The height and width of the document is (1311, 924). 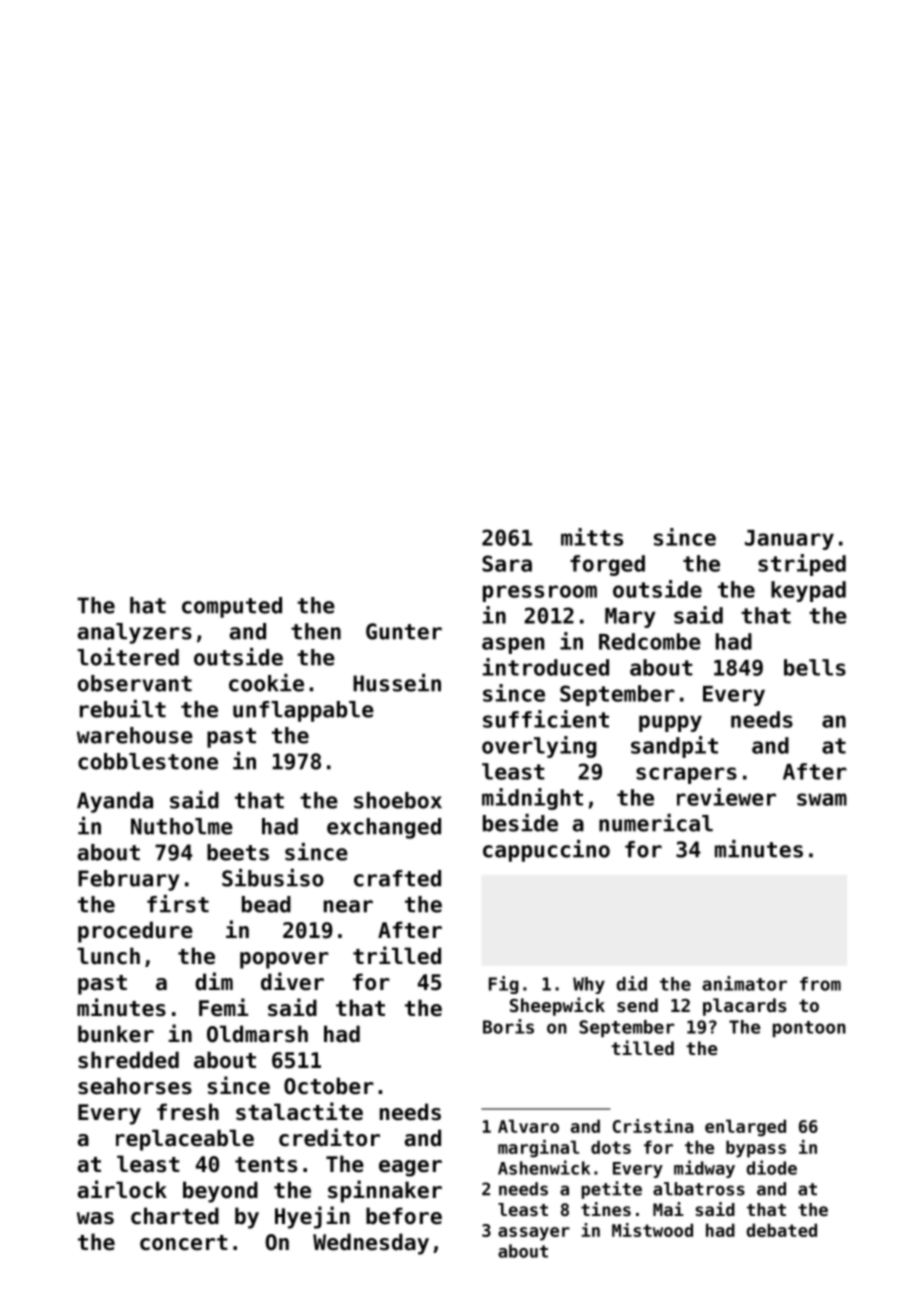 I want to click on February, so click(x=128, y=880).
